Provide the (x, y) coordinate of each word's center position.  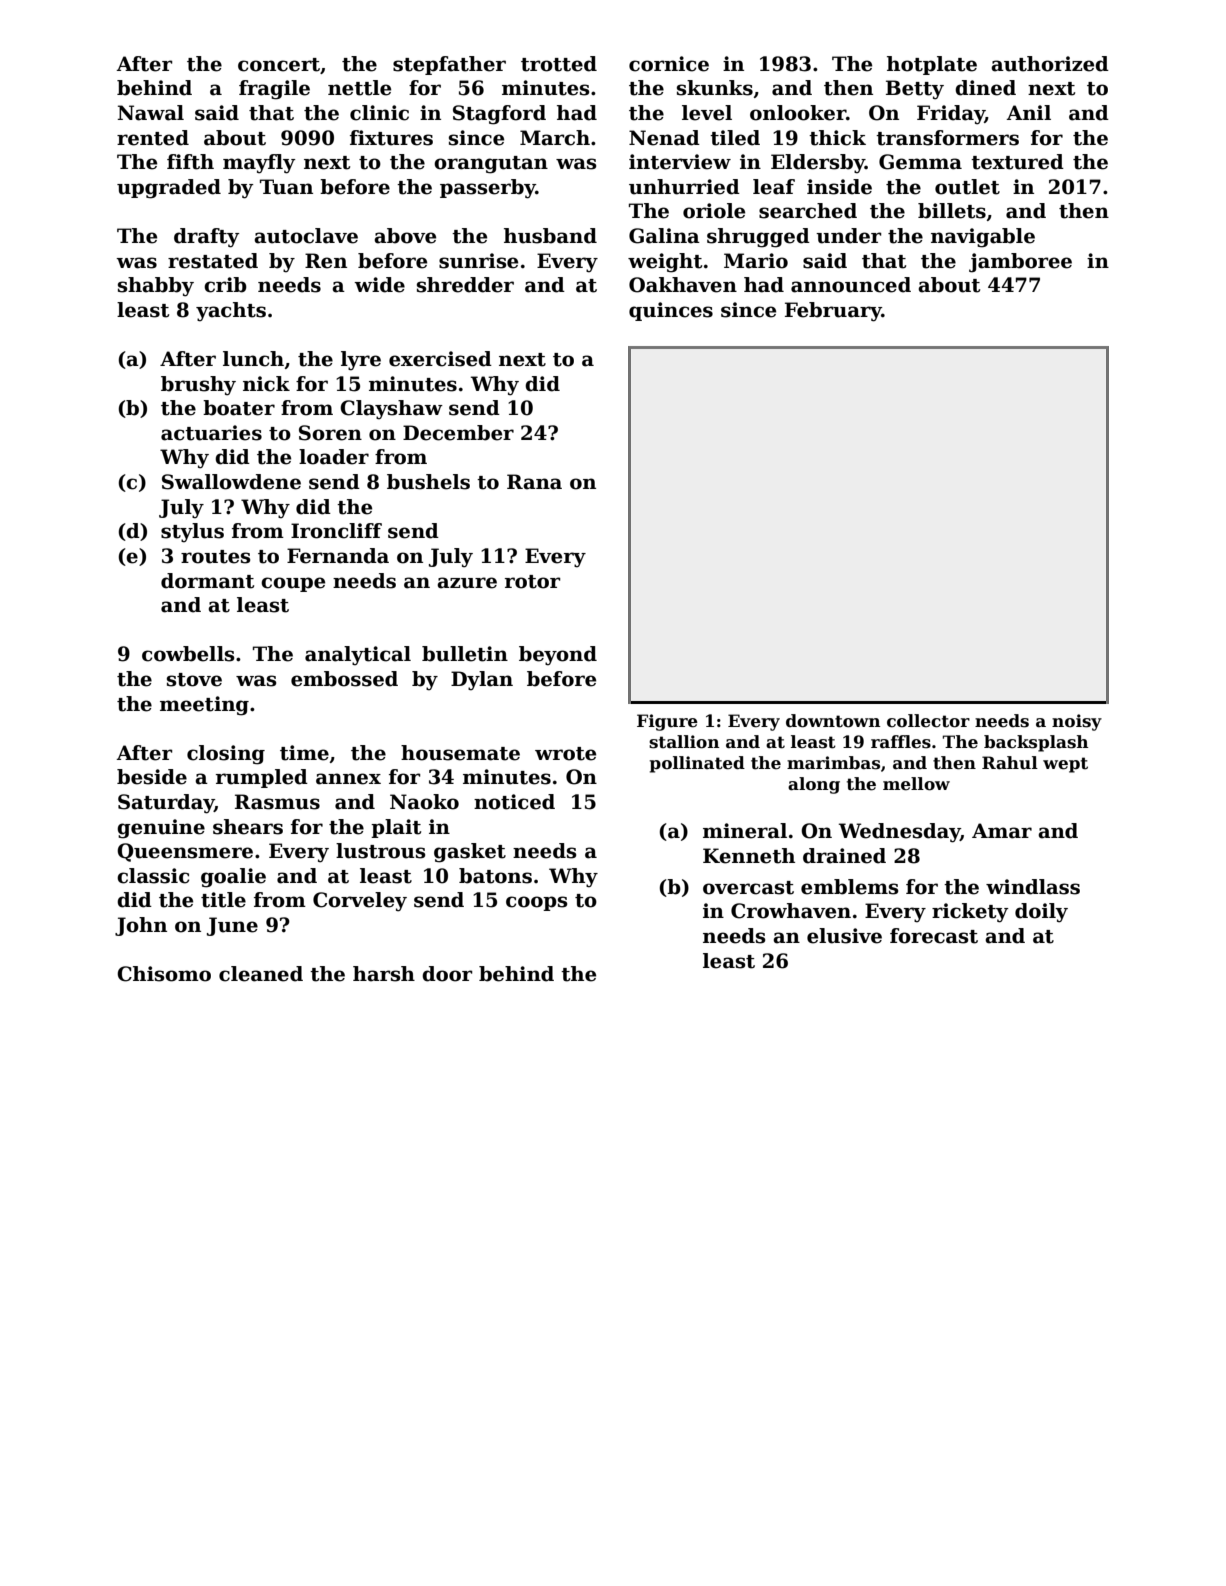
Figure (667, 722)
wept (1065, 765)
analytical (358, 656)
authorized (1050, 64)
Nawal (151, 113)
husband (550, 236)
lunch (253, 359)
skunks (715, 88)
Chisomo (164, 974)
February (833, 312)
